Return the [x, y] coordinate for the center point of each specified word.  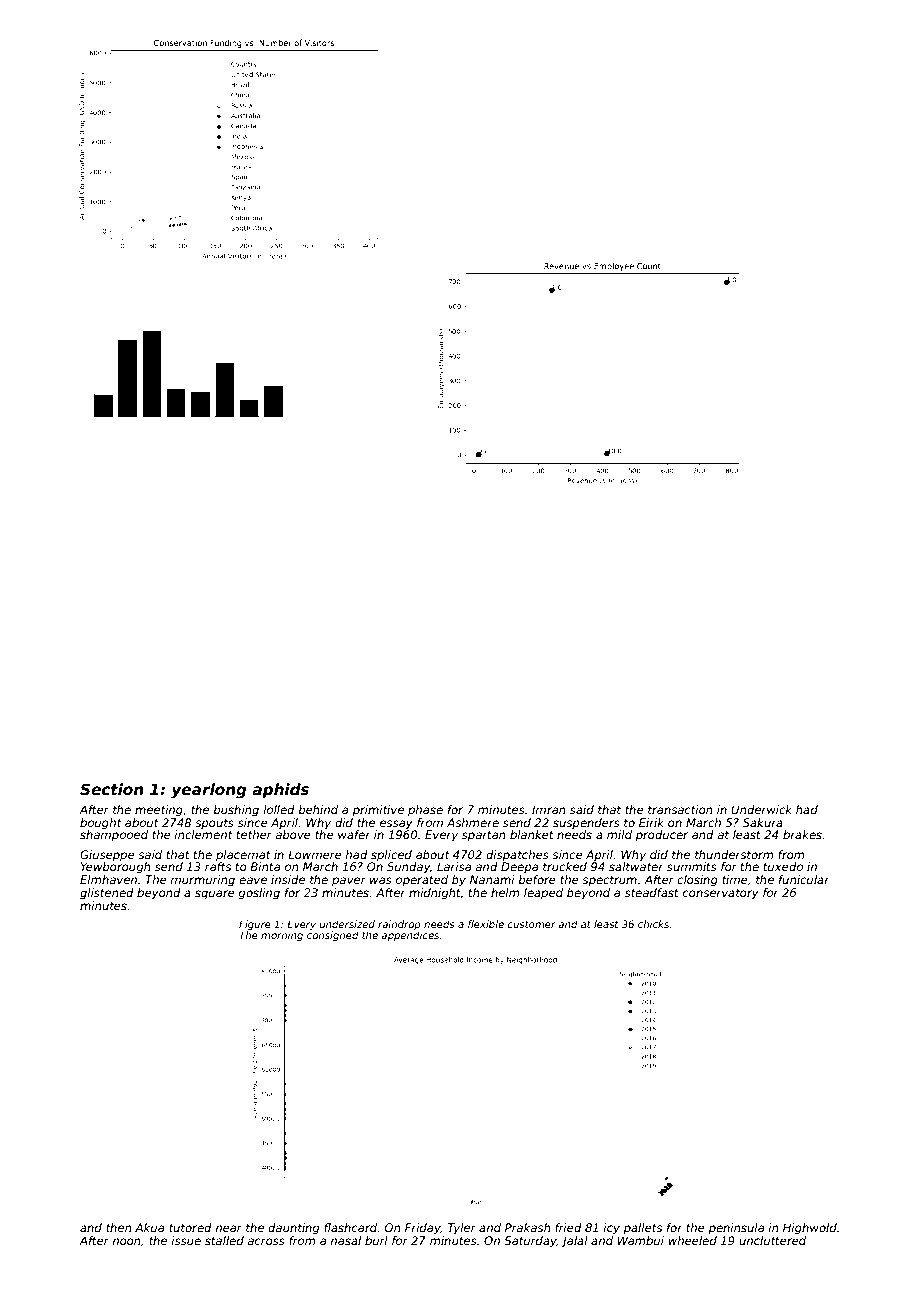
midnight [435, 894]
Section [112, 789]
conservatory [721, 894]
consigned [333, 936]
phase [425, 811]
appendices [410, 936]
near [228, 1228]
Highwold [810, 1229]
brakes [803, 834]
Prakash [528, 1227]
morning [282, 936]
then [119, 1227]
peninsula [736, 1229]
